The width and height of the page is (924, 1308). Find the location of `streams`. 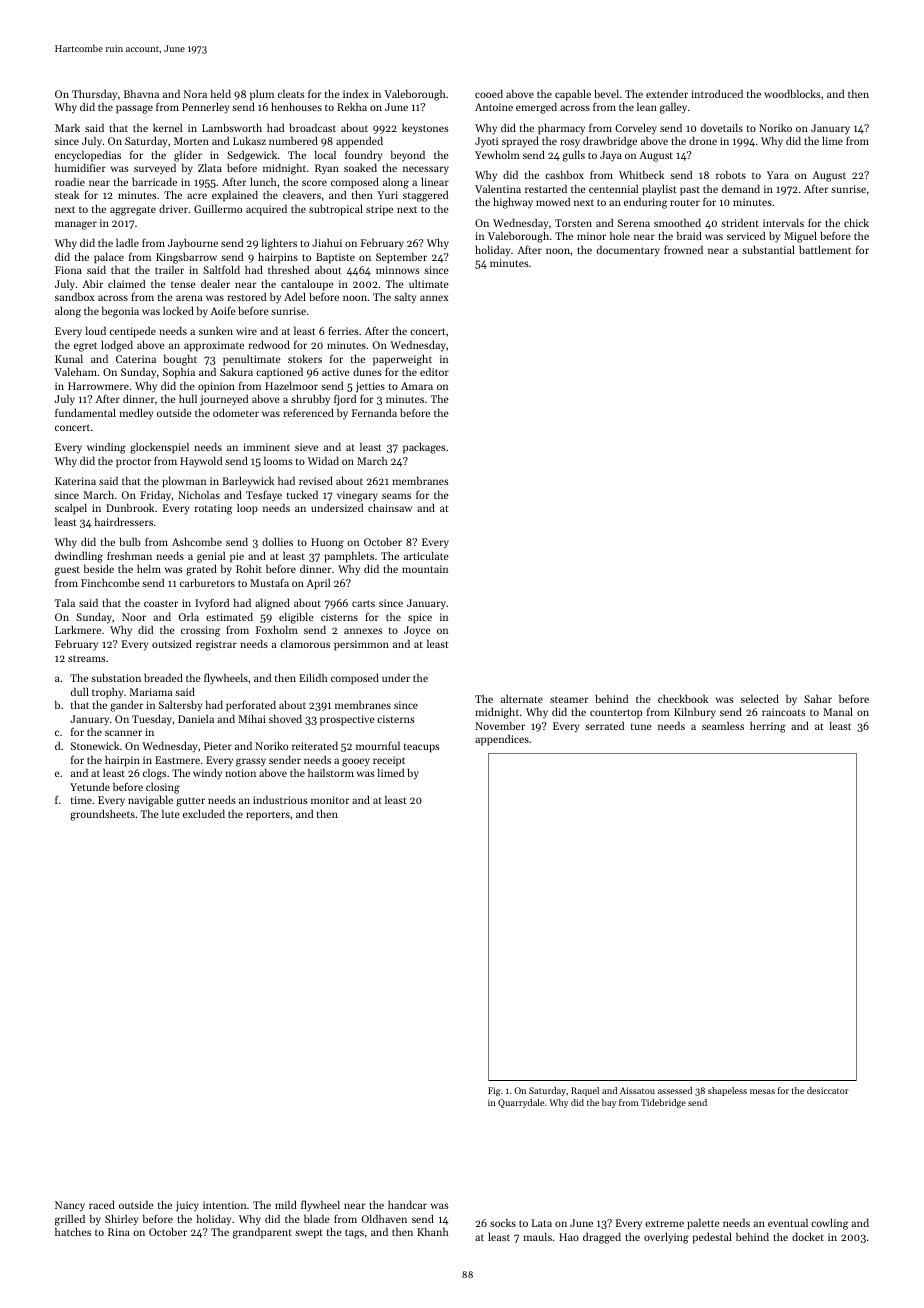

streams is located at coordinates (87, 658).
